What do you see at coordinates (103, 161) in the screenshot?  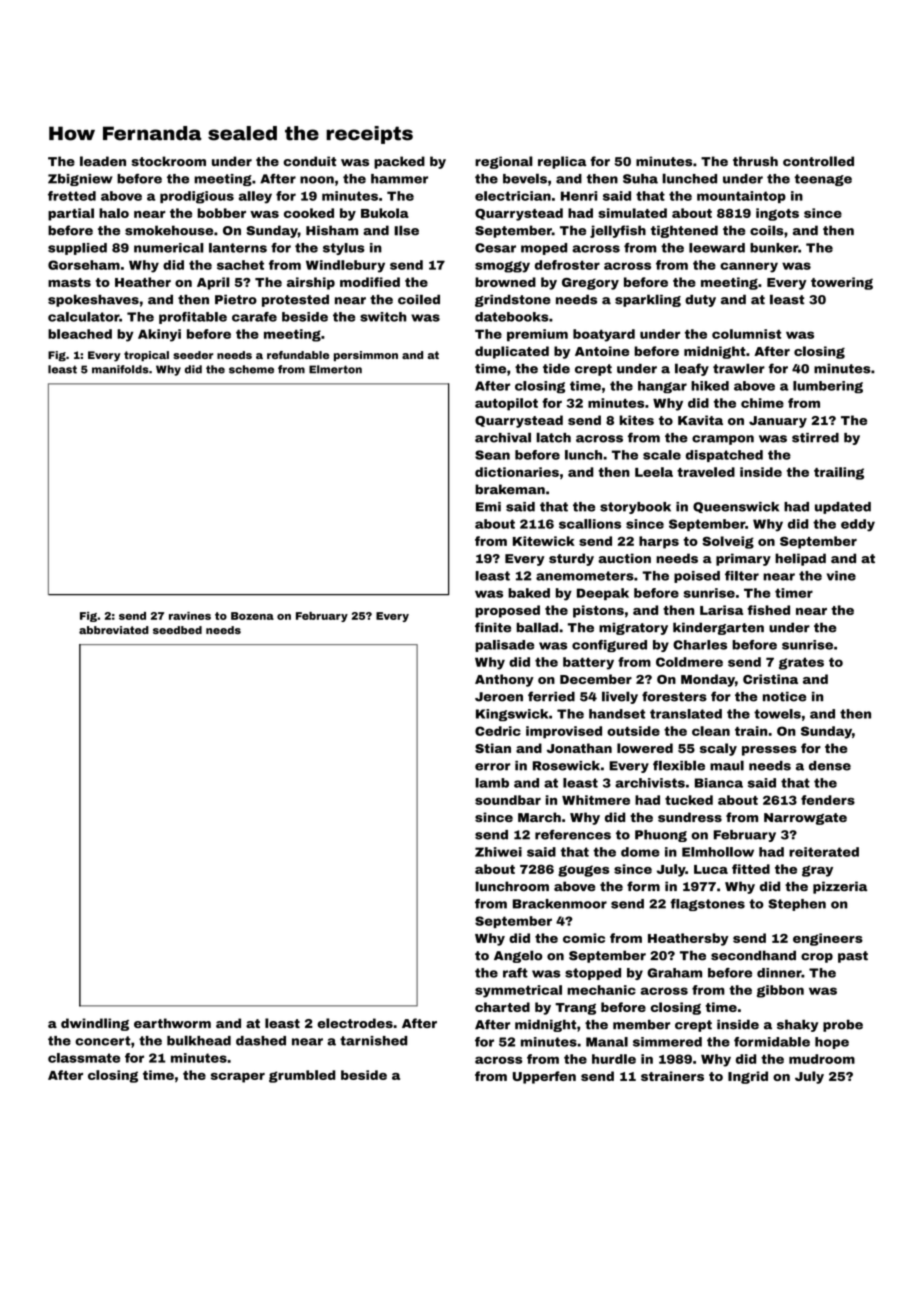 I see `leaden` at bounding box center [103, 161].
